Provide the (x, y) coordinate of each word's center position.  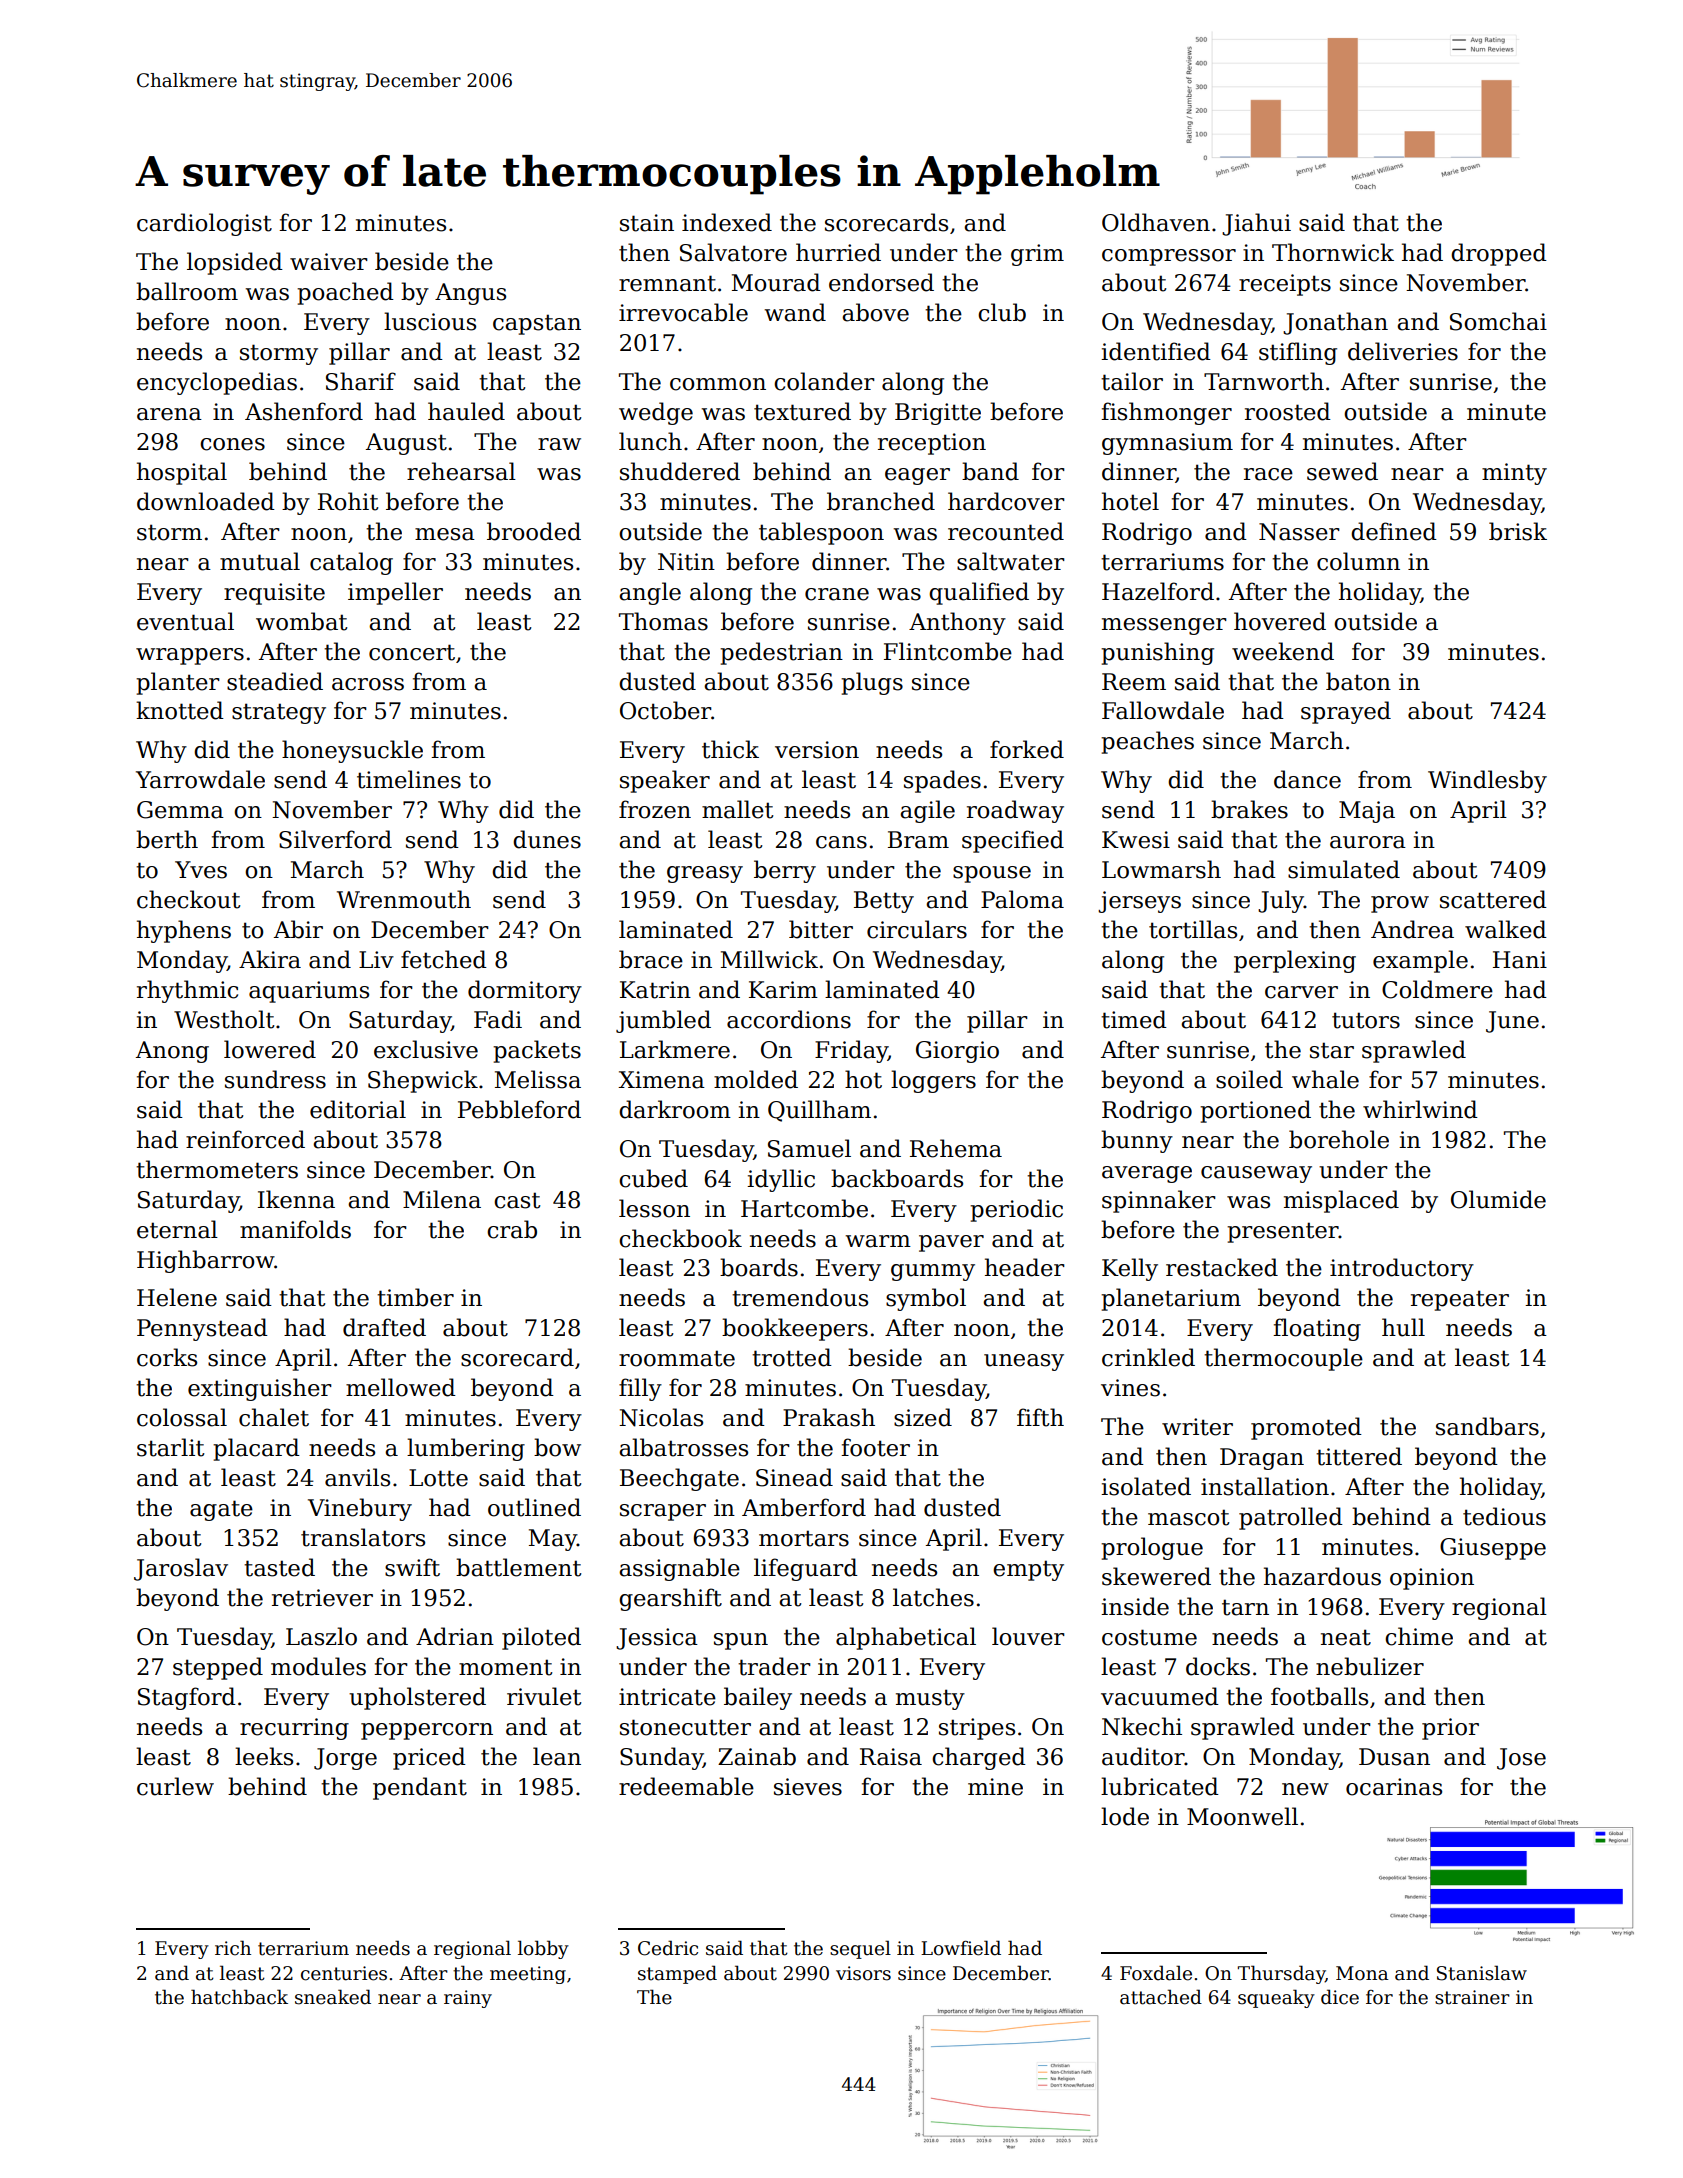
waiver (329, 262)
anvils (357, 1477)
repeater (1460, 1300)
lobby (543, 1949)
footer (875, 1447)
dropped (1499, 254)
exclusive (426, 1049)
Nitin (686, 562)
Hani (1520, 960)
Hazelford (1158, 591)
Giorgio (957, 1052)
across (368, 684)
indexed (727, 222)
